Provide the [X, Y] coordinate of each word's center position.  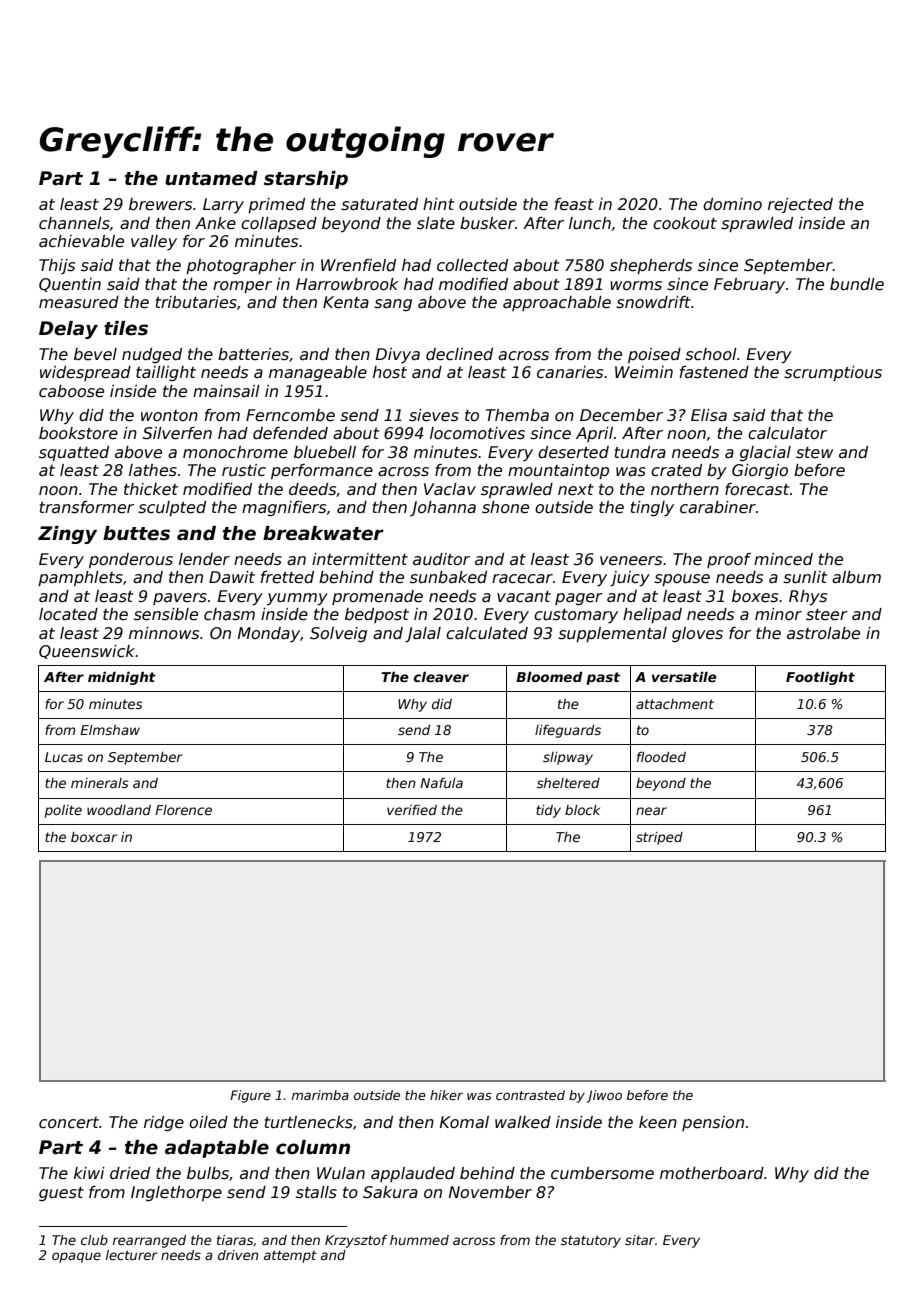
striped [659, 838]
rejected [800, 205]
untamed [211, 178]
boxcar [94, 837]
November [490, 1192]
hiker [446, 1095]
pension [713, 1123]
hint [439, 204]
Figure [250, 1096]
